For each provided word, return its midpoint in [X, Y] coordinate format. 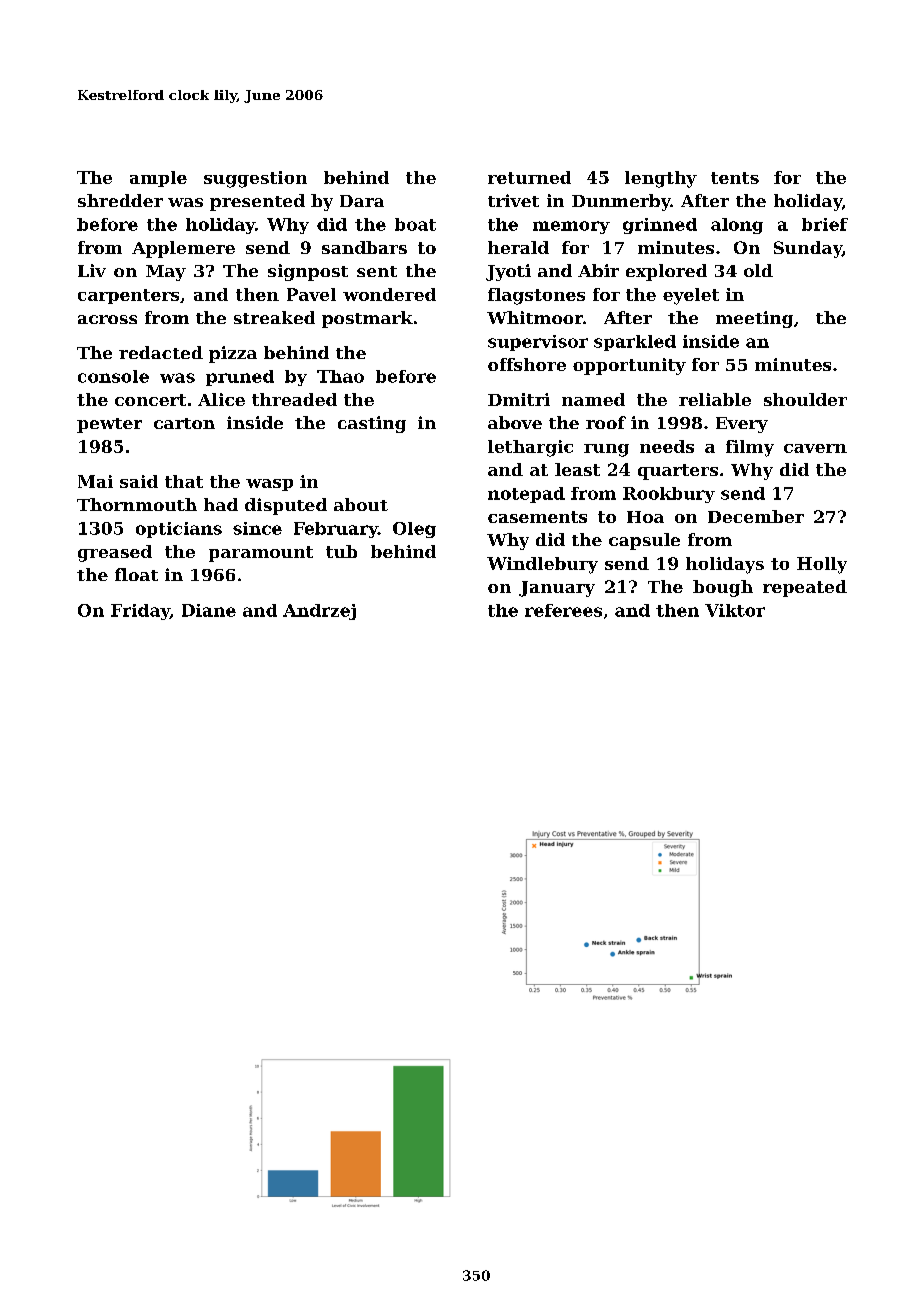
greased [115, 553]
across [107, 319]
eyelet [691, 296]
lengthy [661, 179]
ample [158, 179]
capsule [644, 541]
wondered [389, 294]
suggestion [255, 179]
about [361, 504]
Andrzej [319, 612]
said [139, 481]
